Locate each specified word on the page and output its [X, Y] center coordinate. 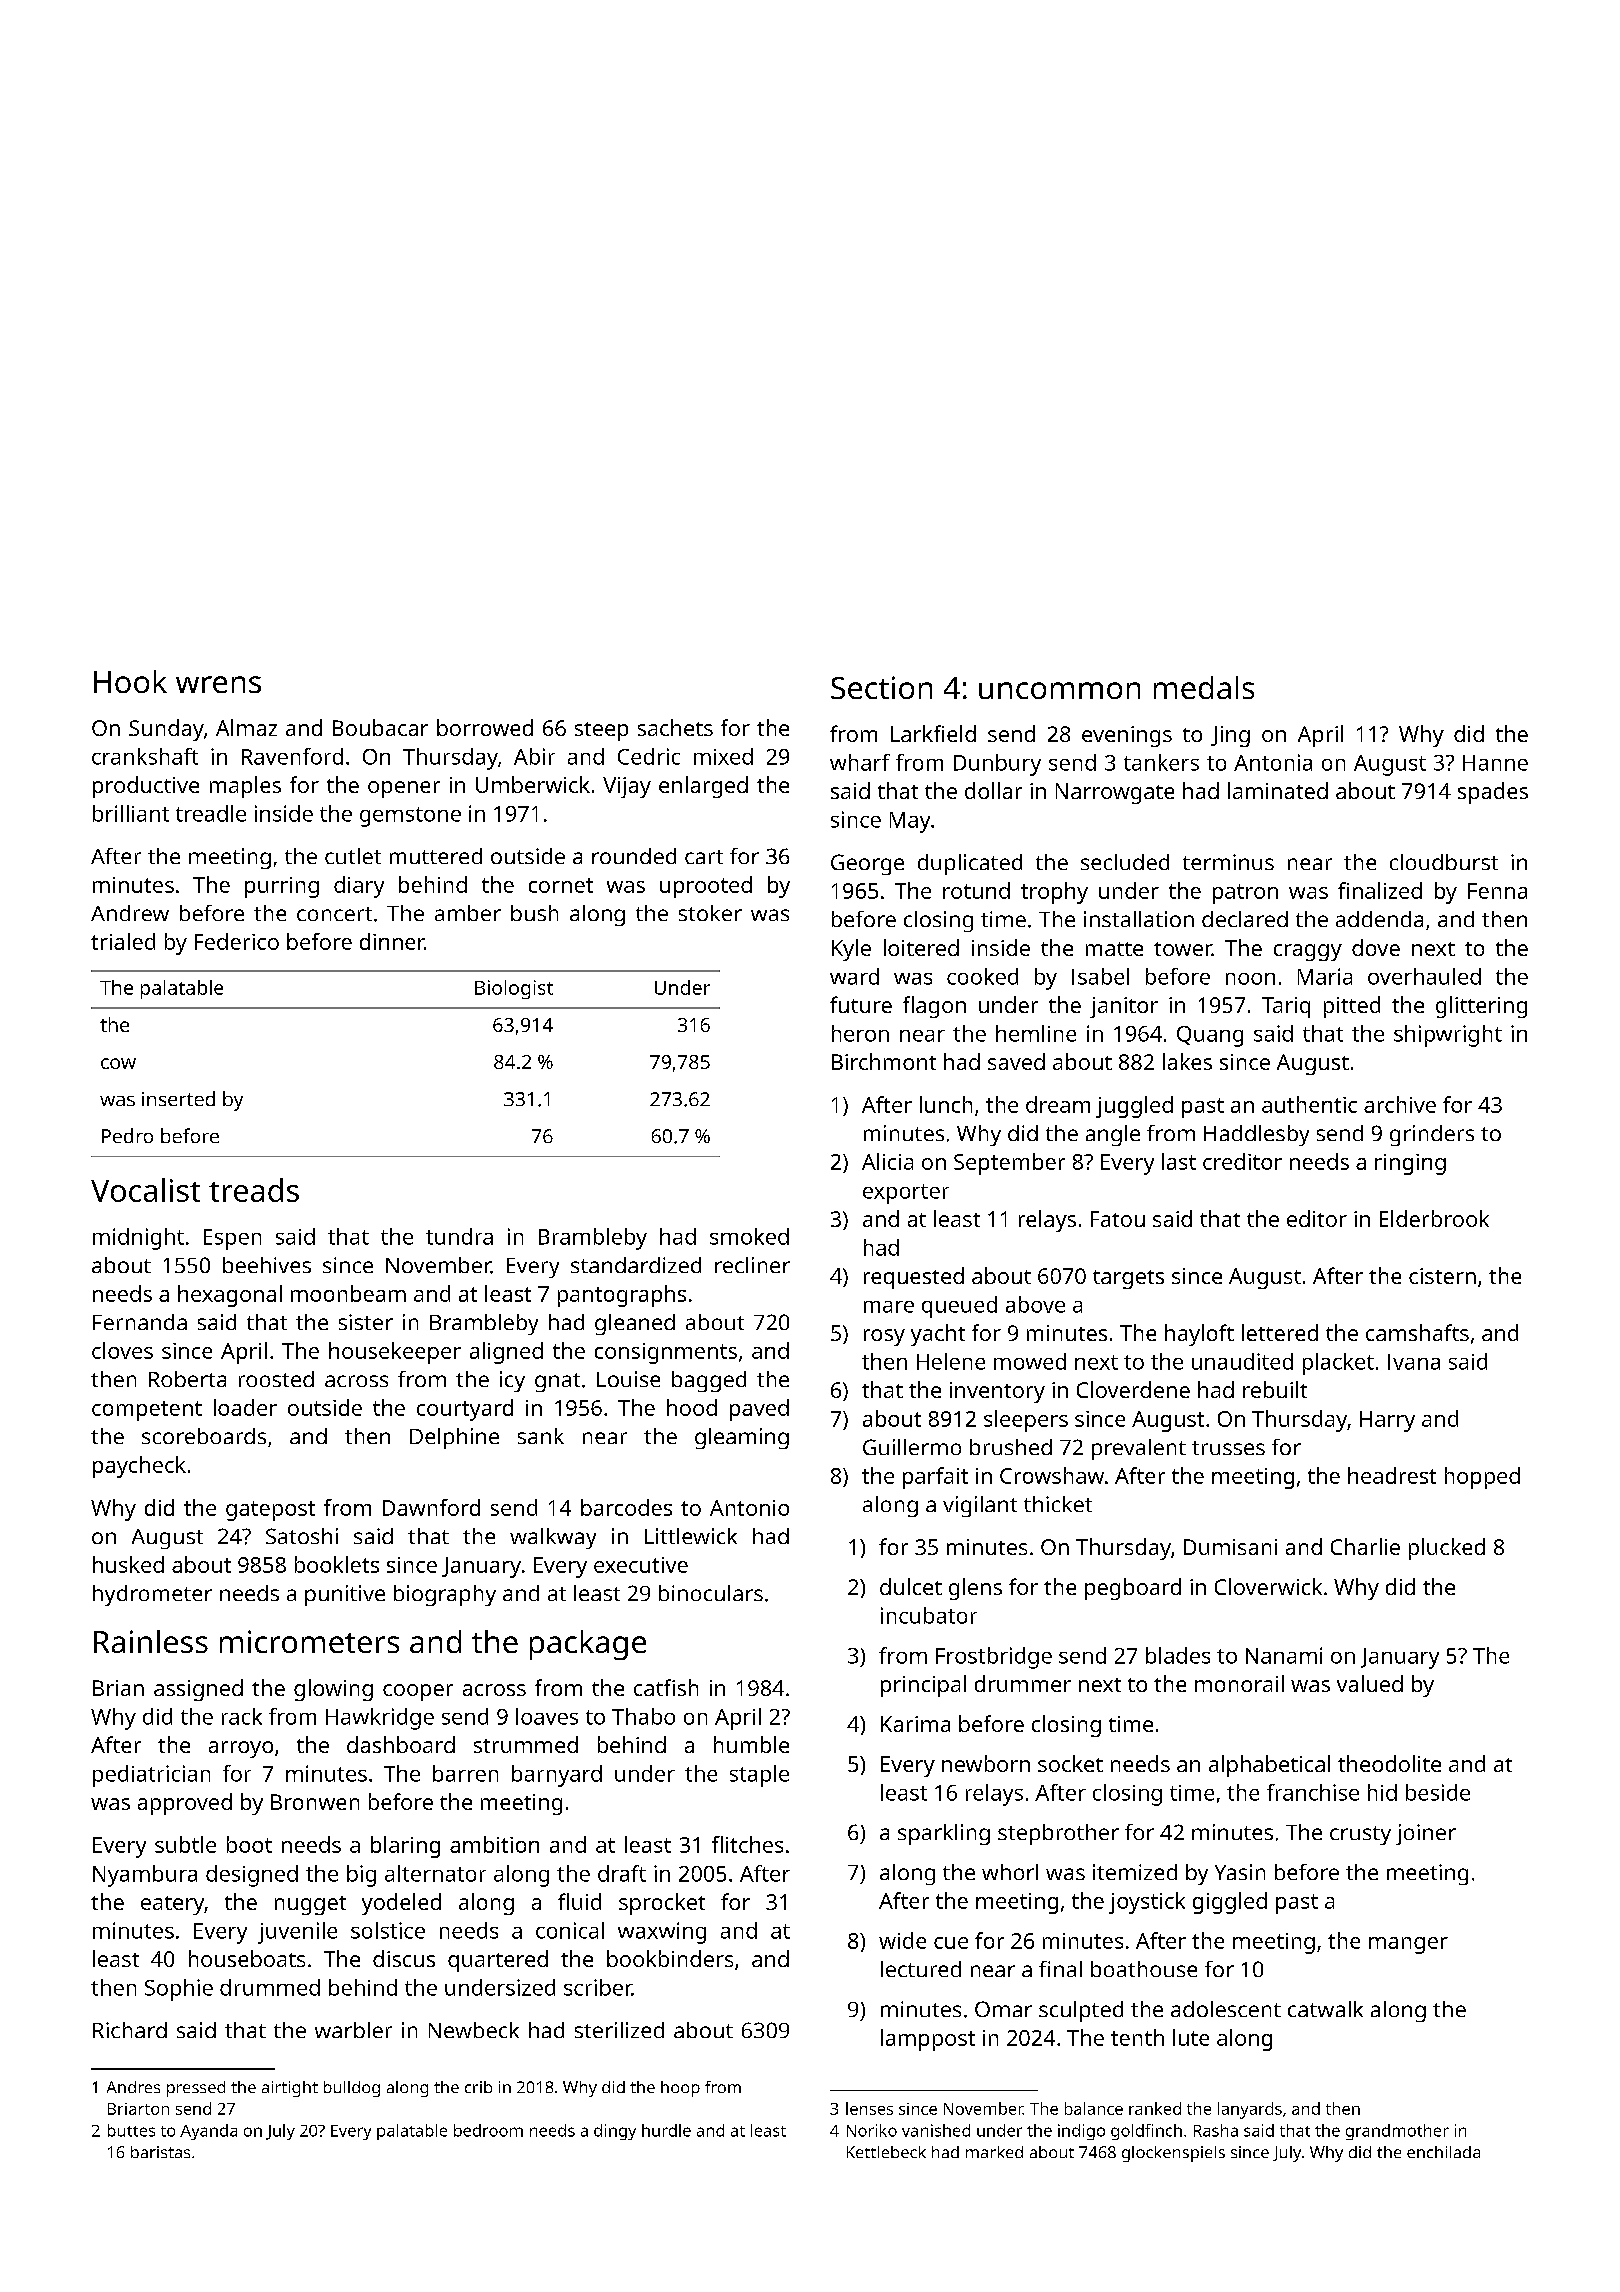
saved [1016, 1061]
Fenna [1497, 891]
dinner [392, 941]
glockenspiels [1173, 2154]
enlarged [703, 787]
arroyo [241, 1749]
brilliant [131, 813]
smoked [749, 1236]
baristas [160, 2152]
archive [1400, 1104]
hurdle [666, 2130]
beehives [267, 1265]
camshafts [1417, 1332]
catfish [666, 1687]
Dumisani [1230, 1547]
